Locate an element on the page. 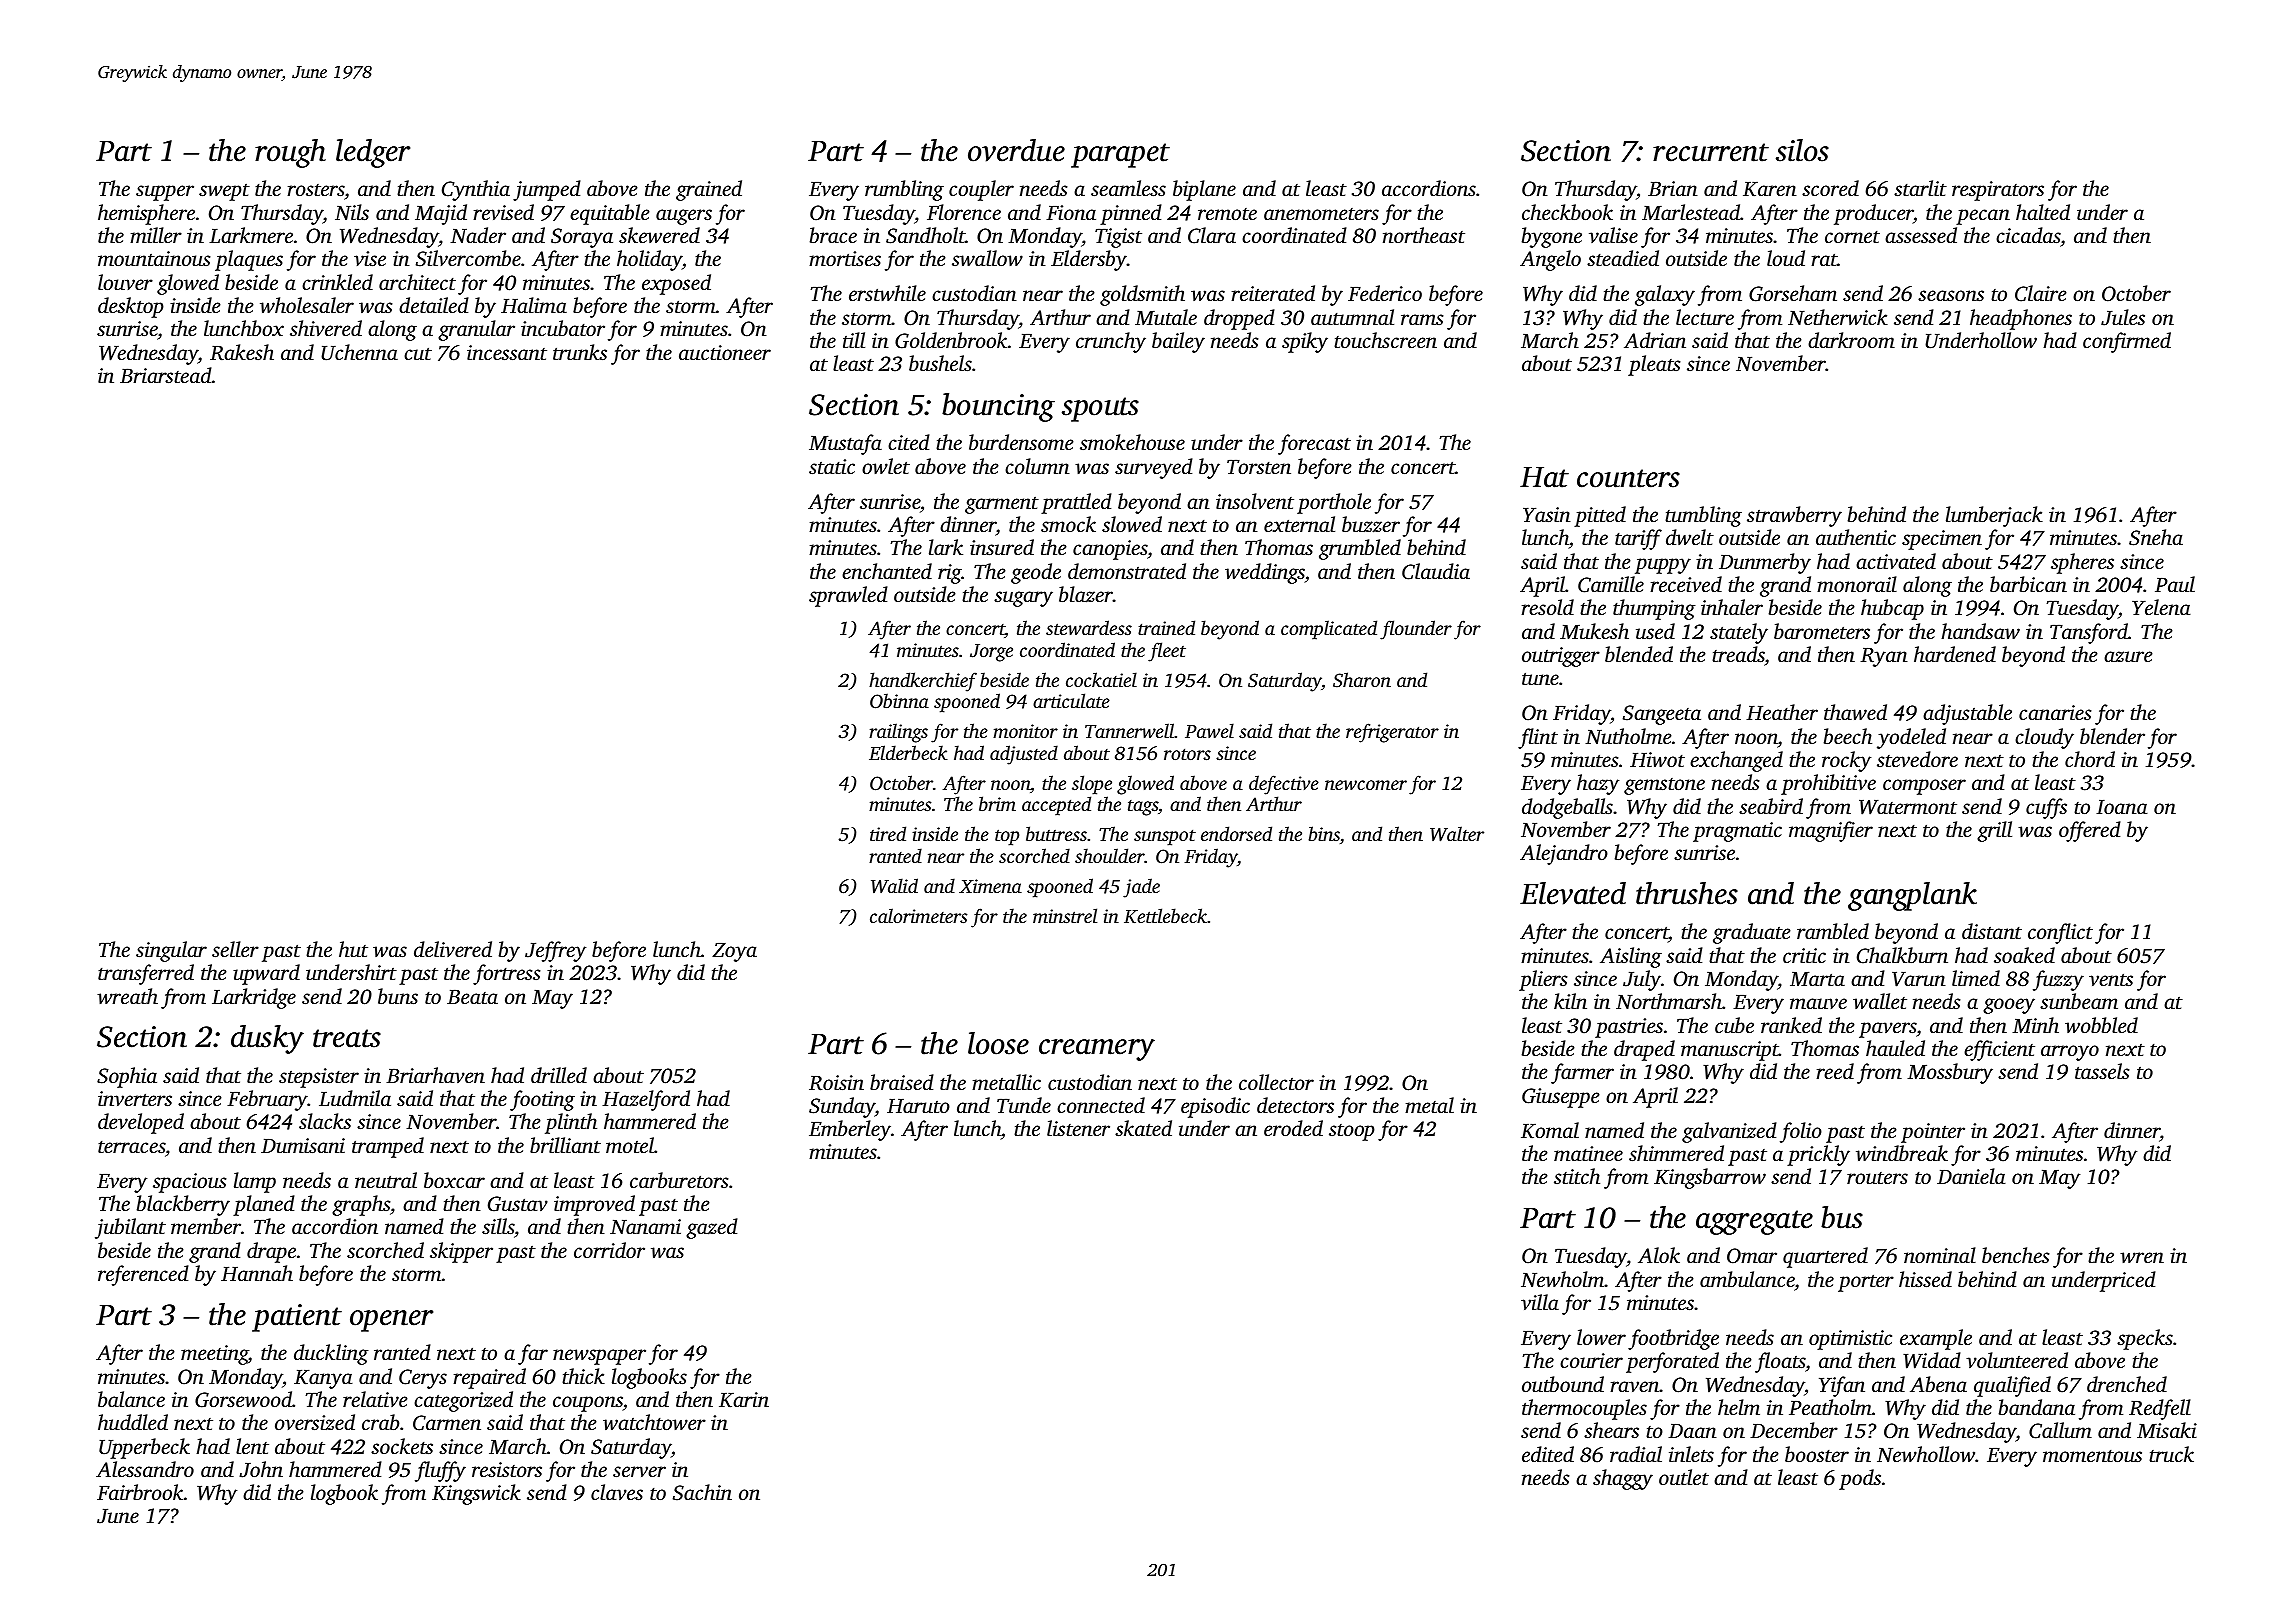 This document has height=1623, width=2295. overdue is located at coordinates (1016, 150).
